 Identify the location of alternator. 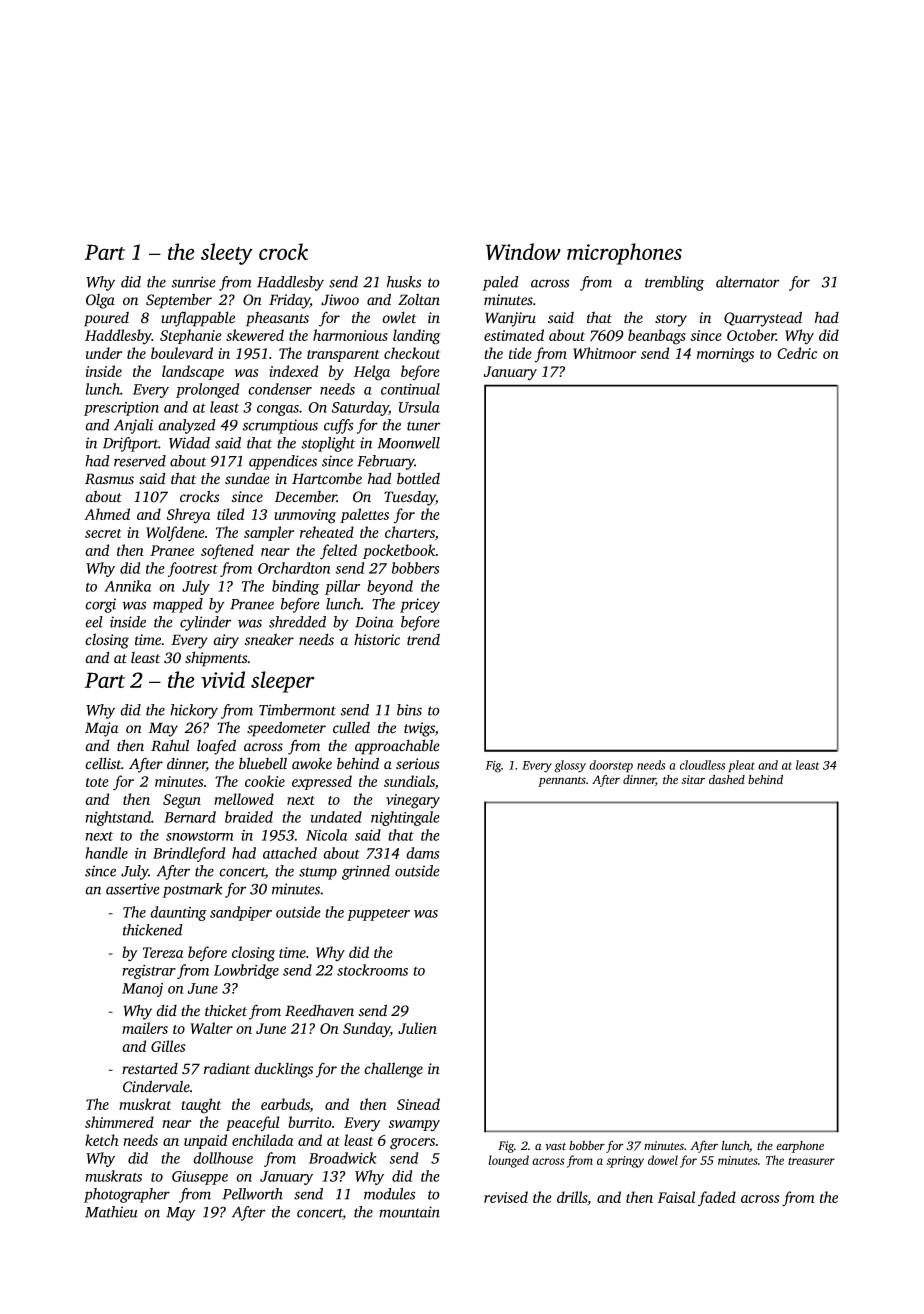
(747, 282).
